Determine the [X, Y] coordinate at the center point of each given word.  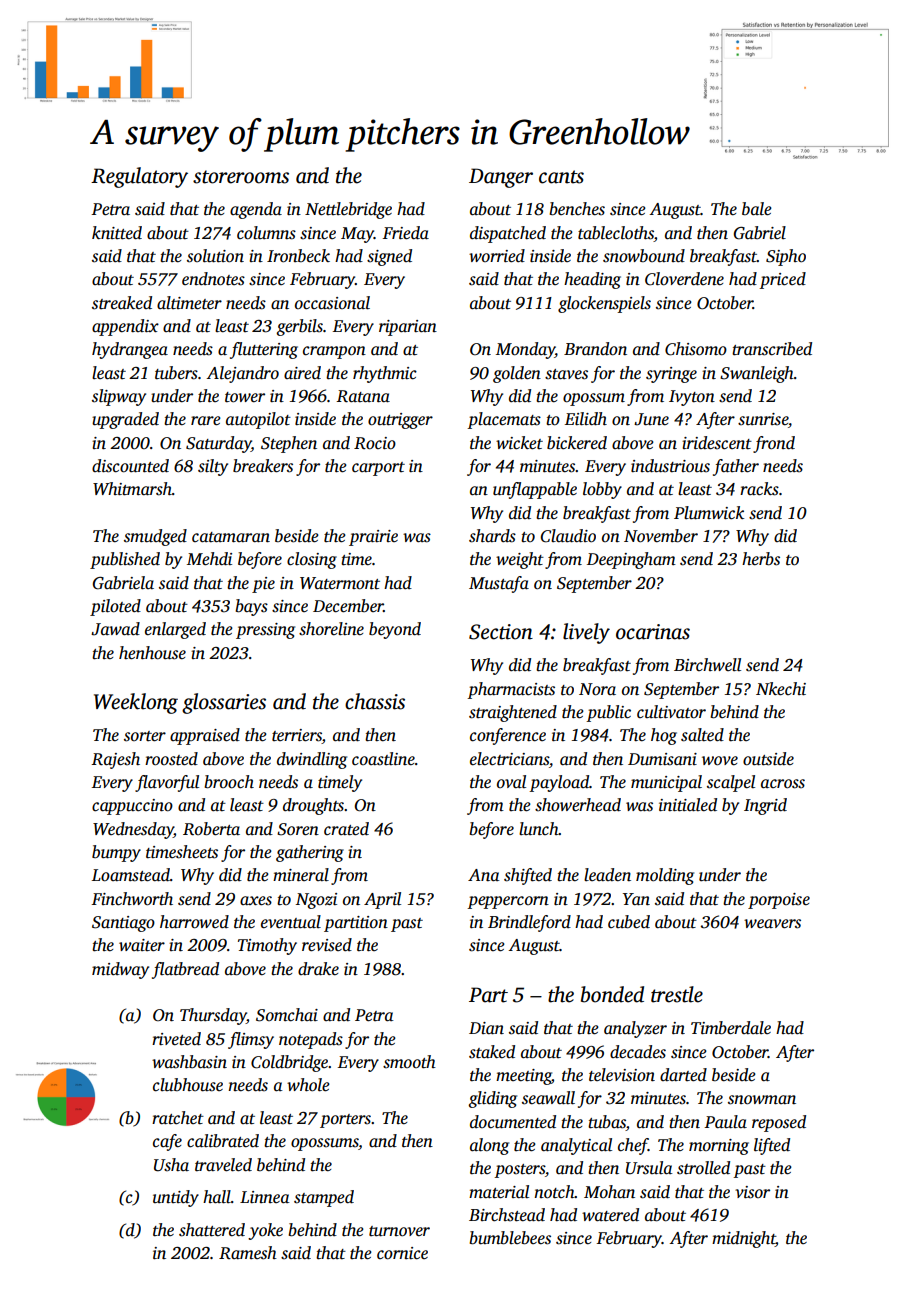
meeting [524, 1077]
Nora [597, 689]
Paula [725, 1122]
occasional [332, 303]
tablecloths [616, 233]
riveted [176, 1039]
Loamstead [131, 875]
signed [389, 257]
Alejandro [242, 374]
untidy [176, 1198]
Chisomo [696, 349]
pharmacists [511, 690]
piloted [115, 607]
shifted [528, 876]
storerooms [241, 177]
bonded [612, 994]
